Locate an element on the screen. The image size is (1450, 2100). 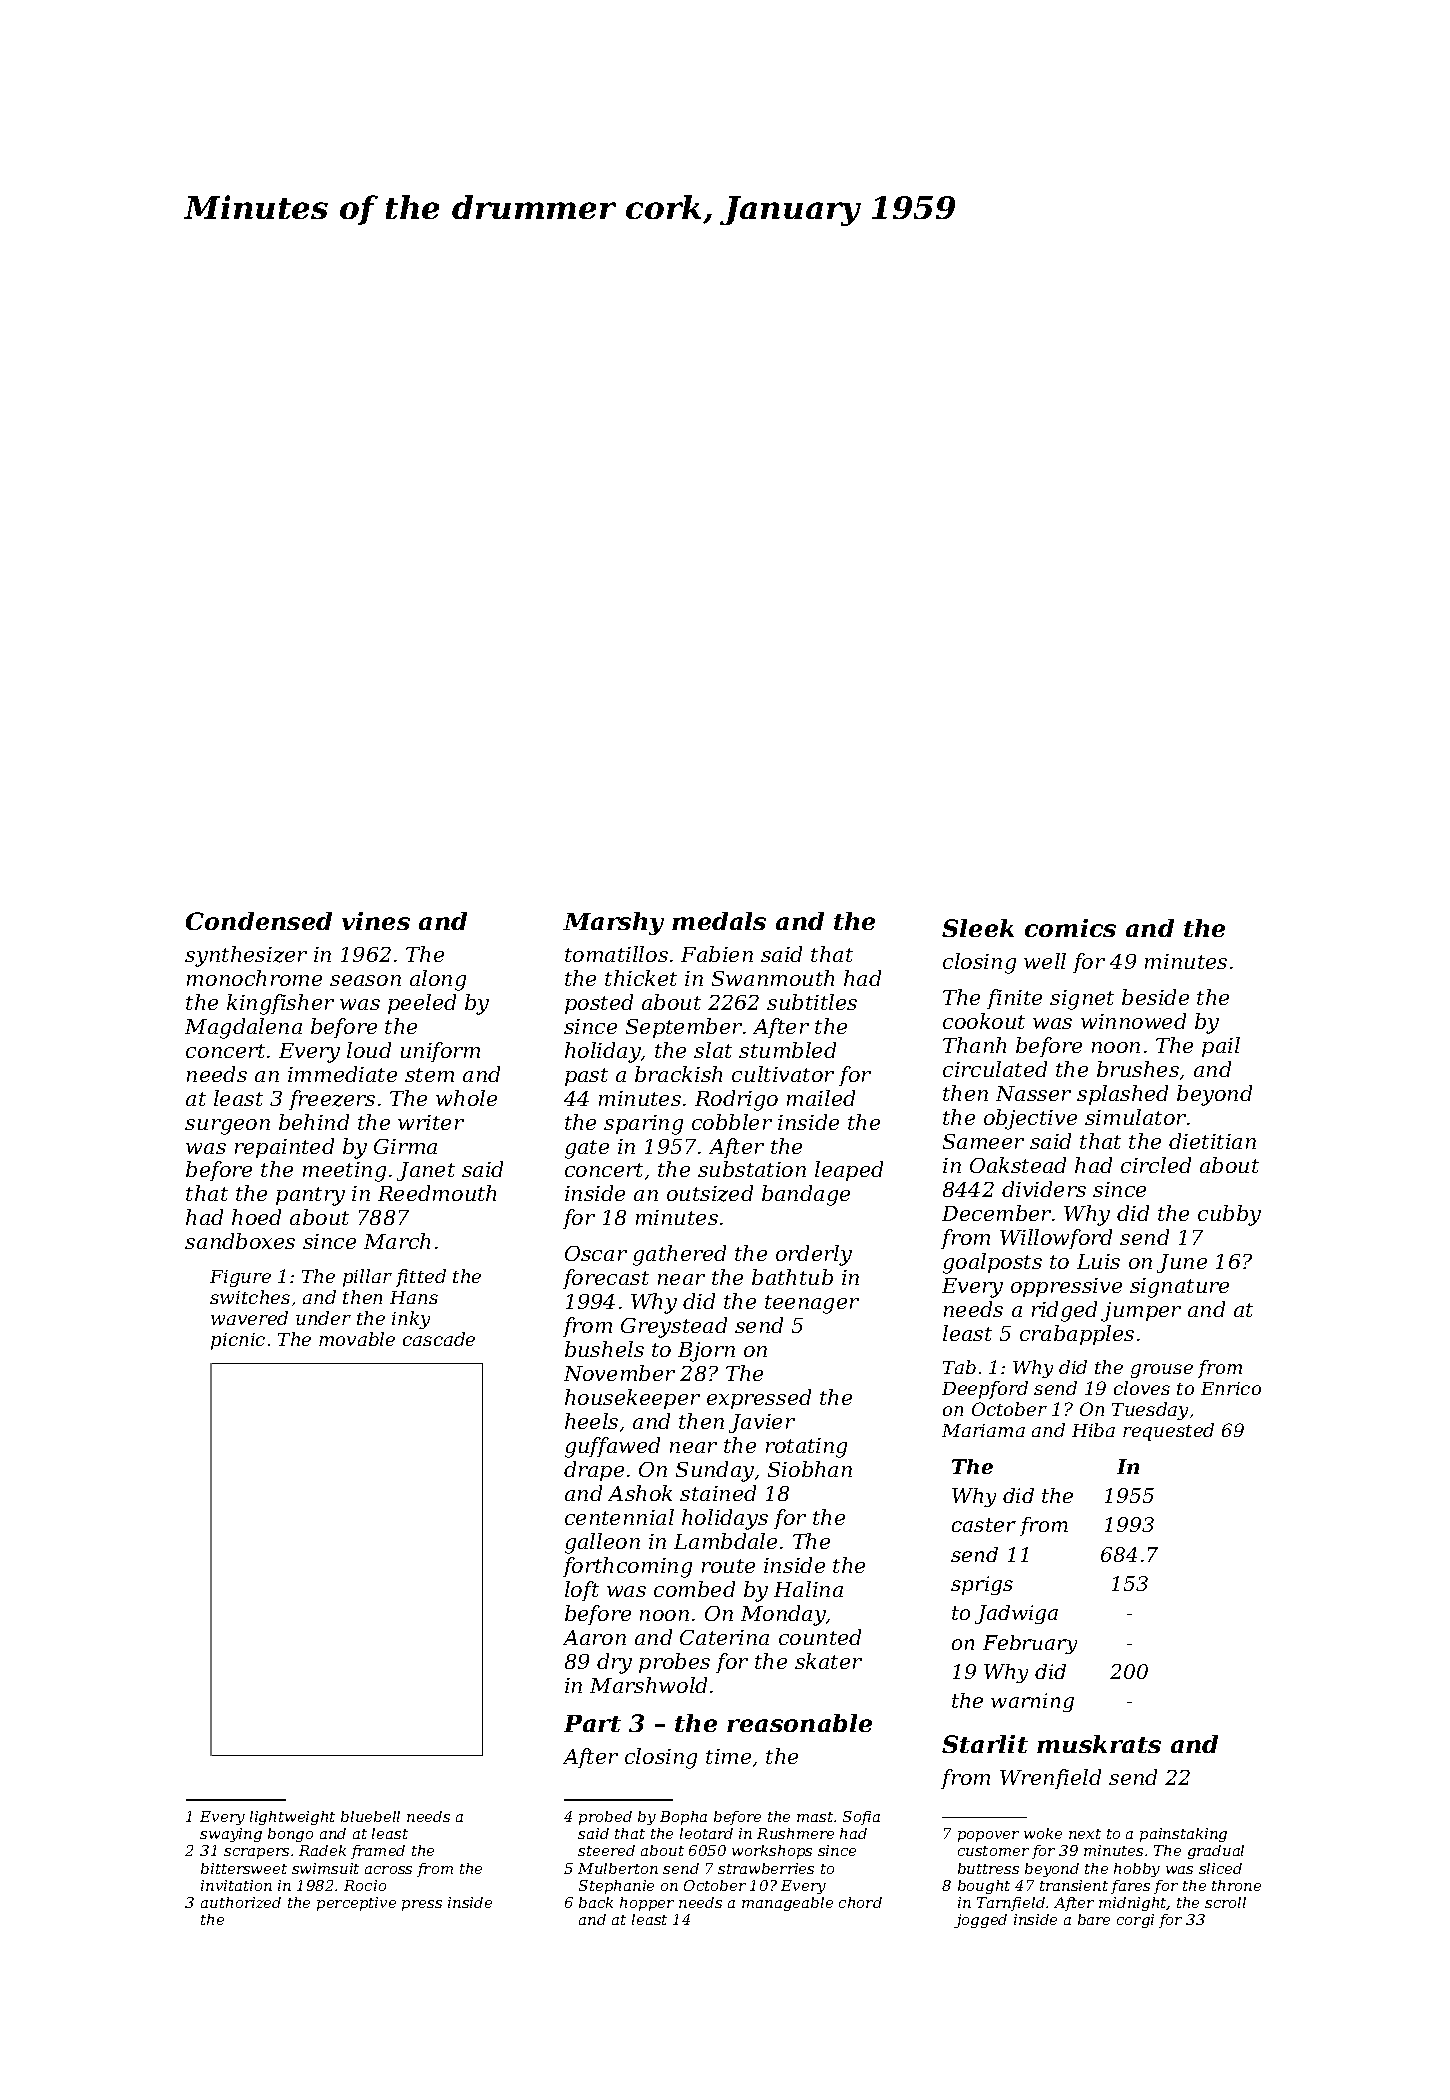
invitation is located at coordinates (236, 1885).
